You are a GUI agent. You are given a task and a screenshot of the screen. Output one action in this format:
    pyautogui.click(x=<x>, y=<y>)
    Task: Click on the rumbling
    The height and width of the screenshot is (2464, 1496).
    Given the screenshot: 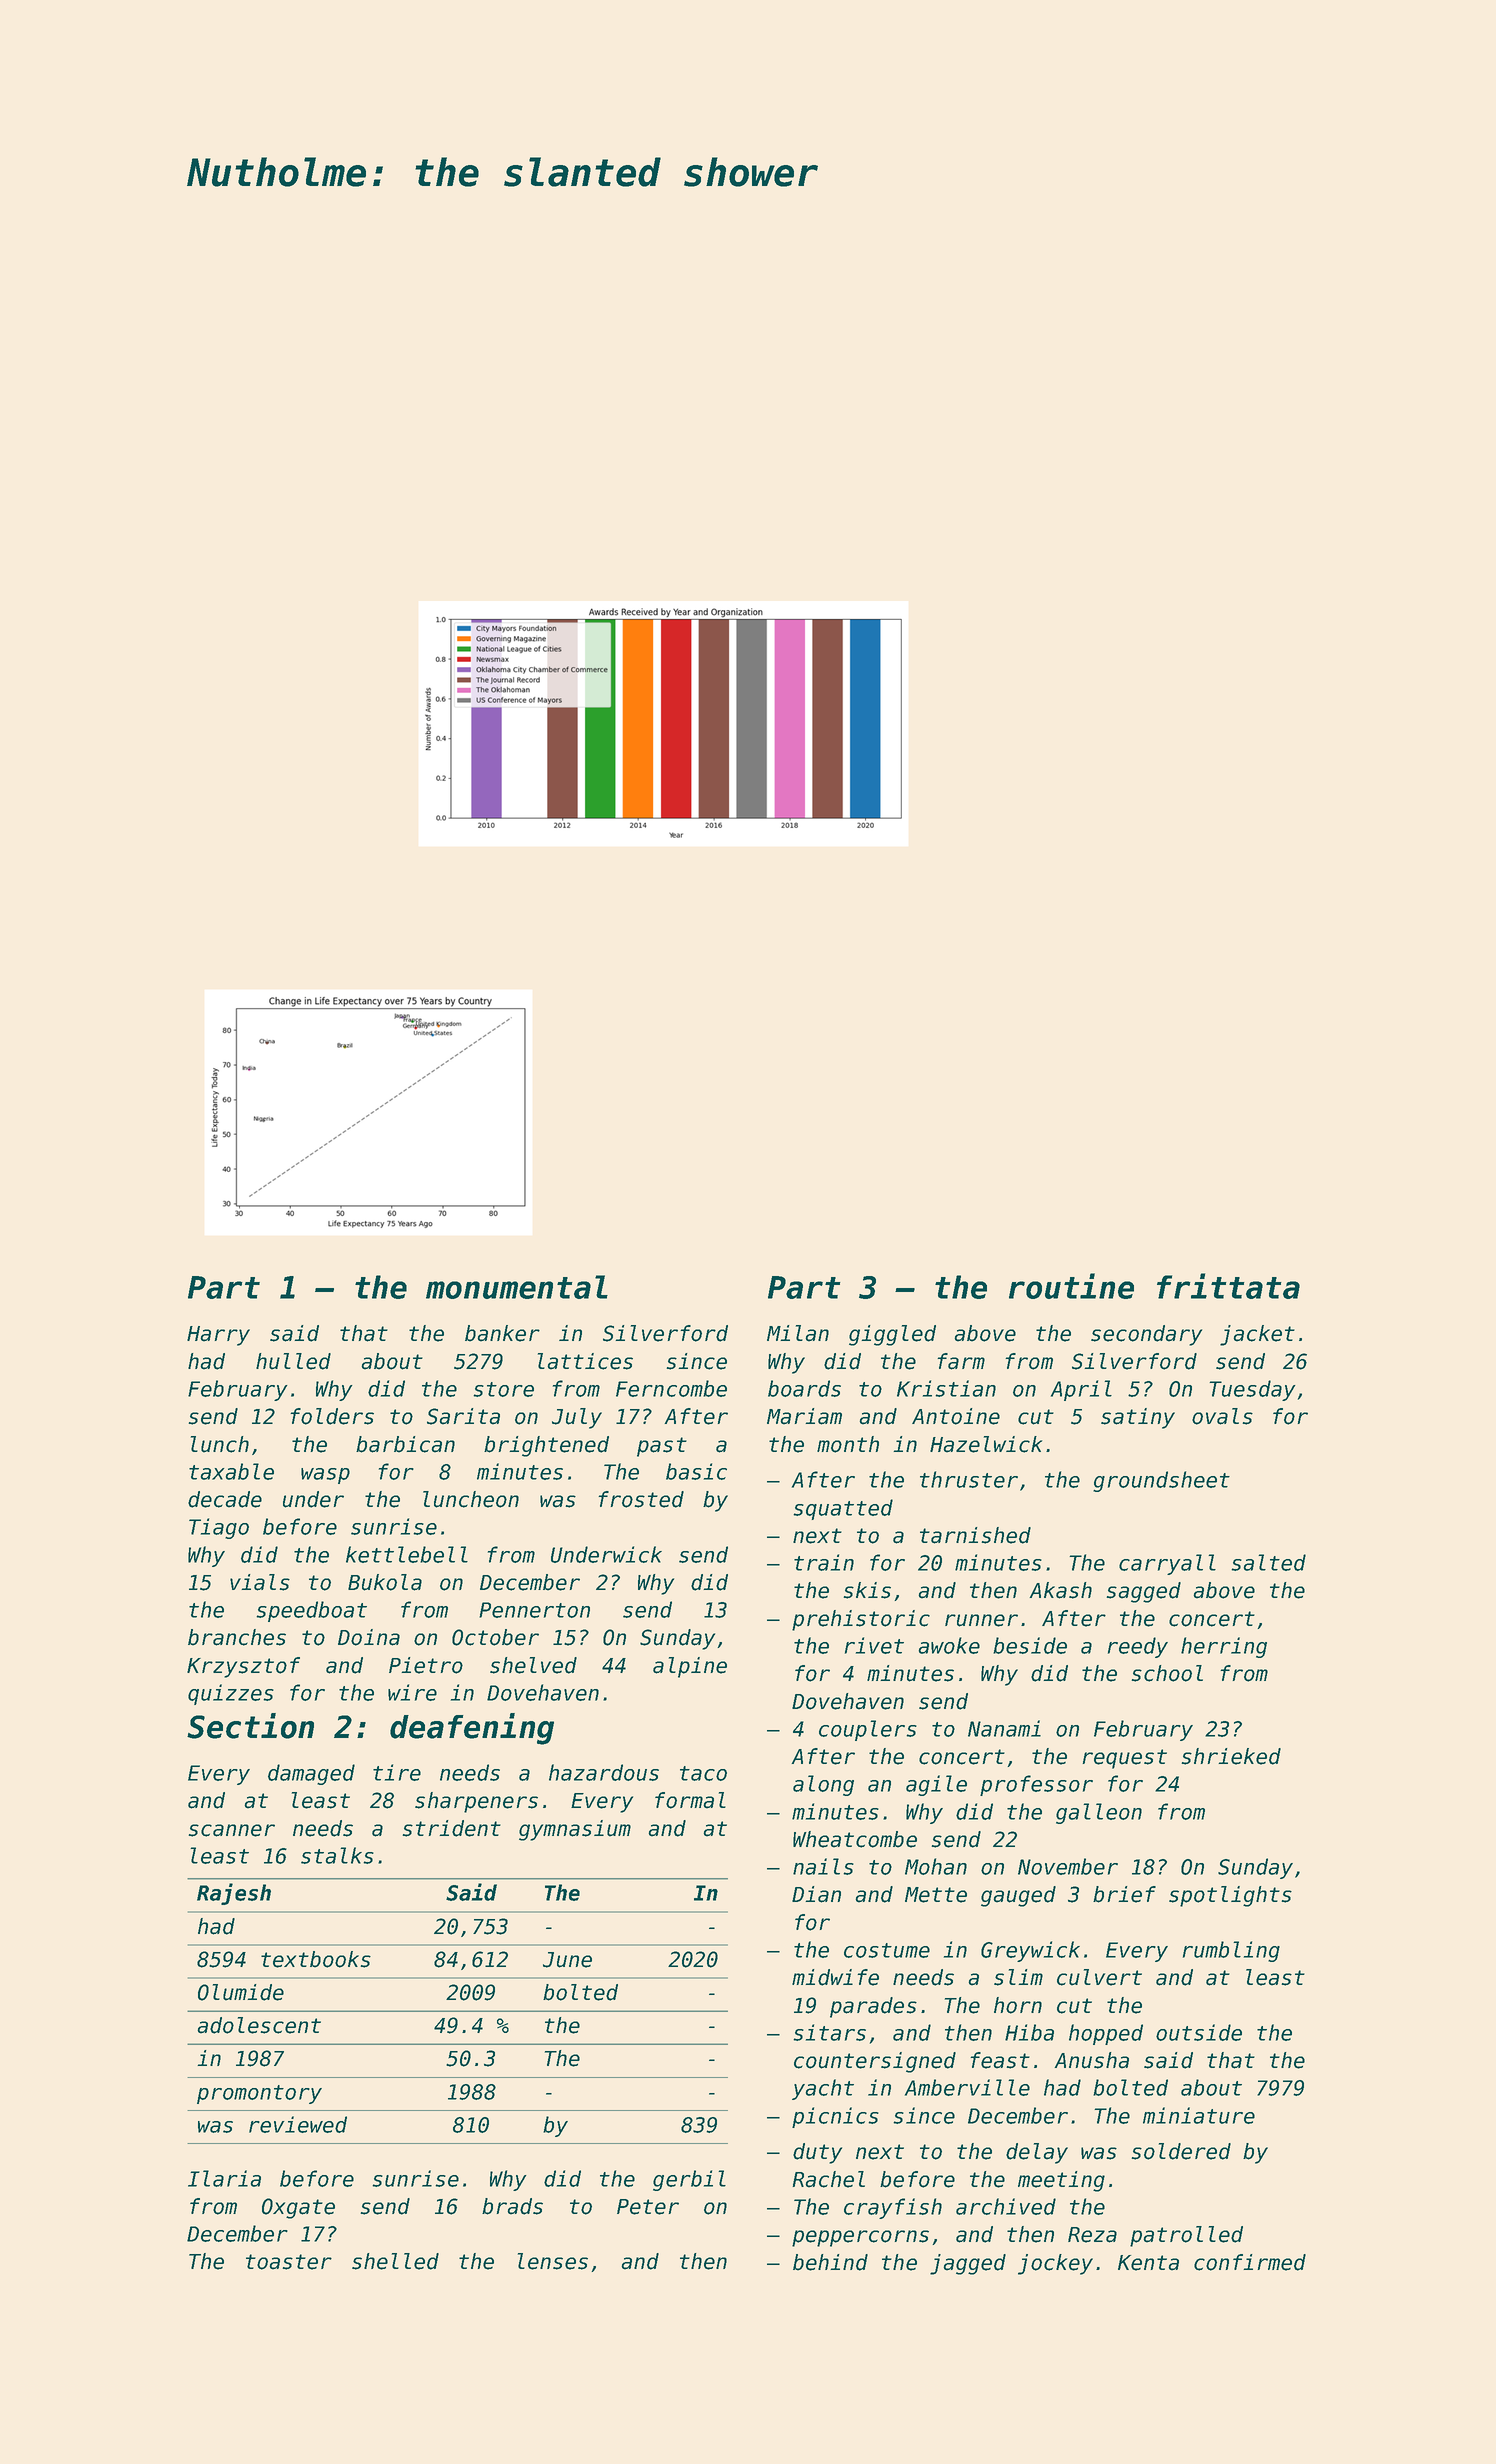 What is the action you would take?
    pyautogui.click(x=1231, y=1951)
